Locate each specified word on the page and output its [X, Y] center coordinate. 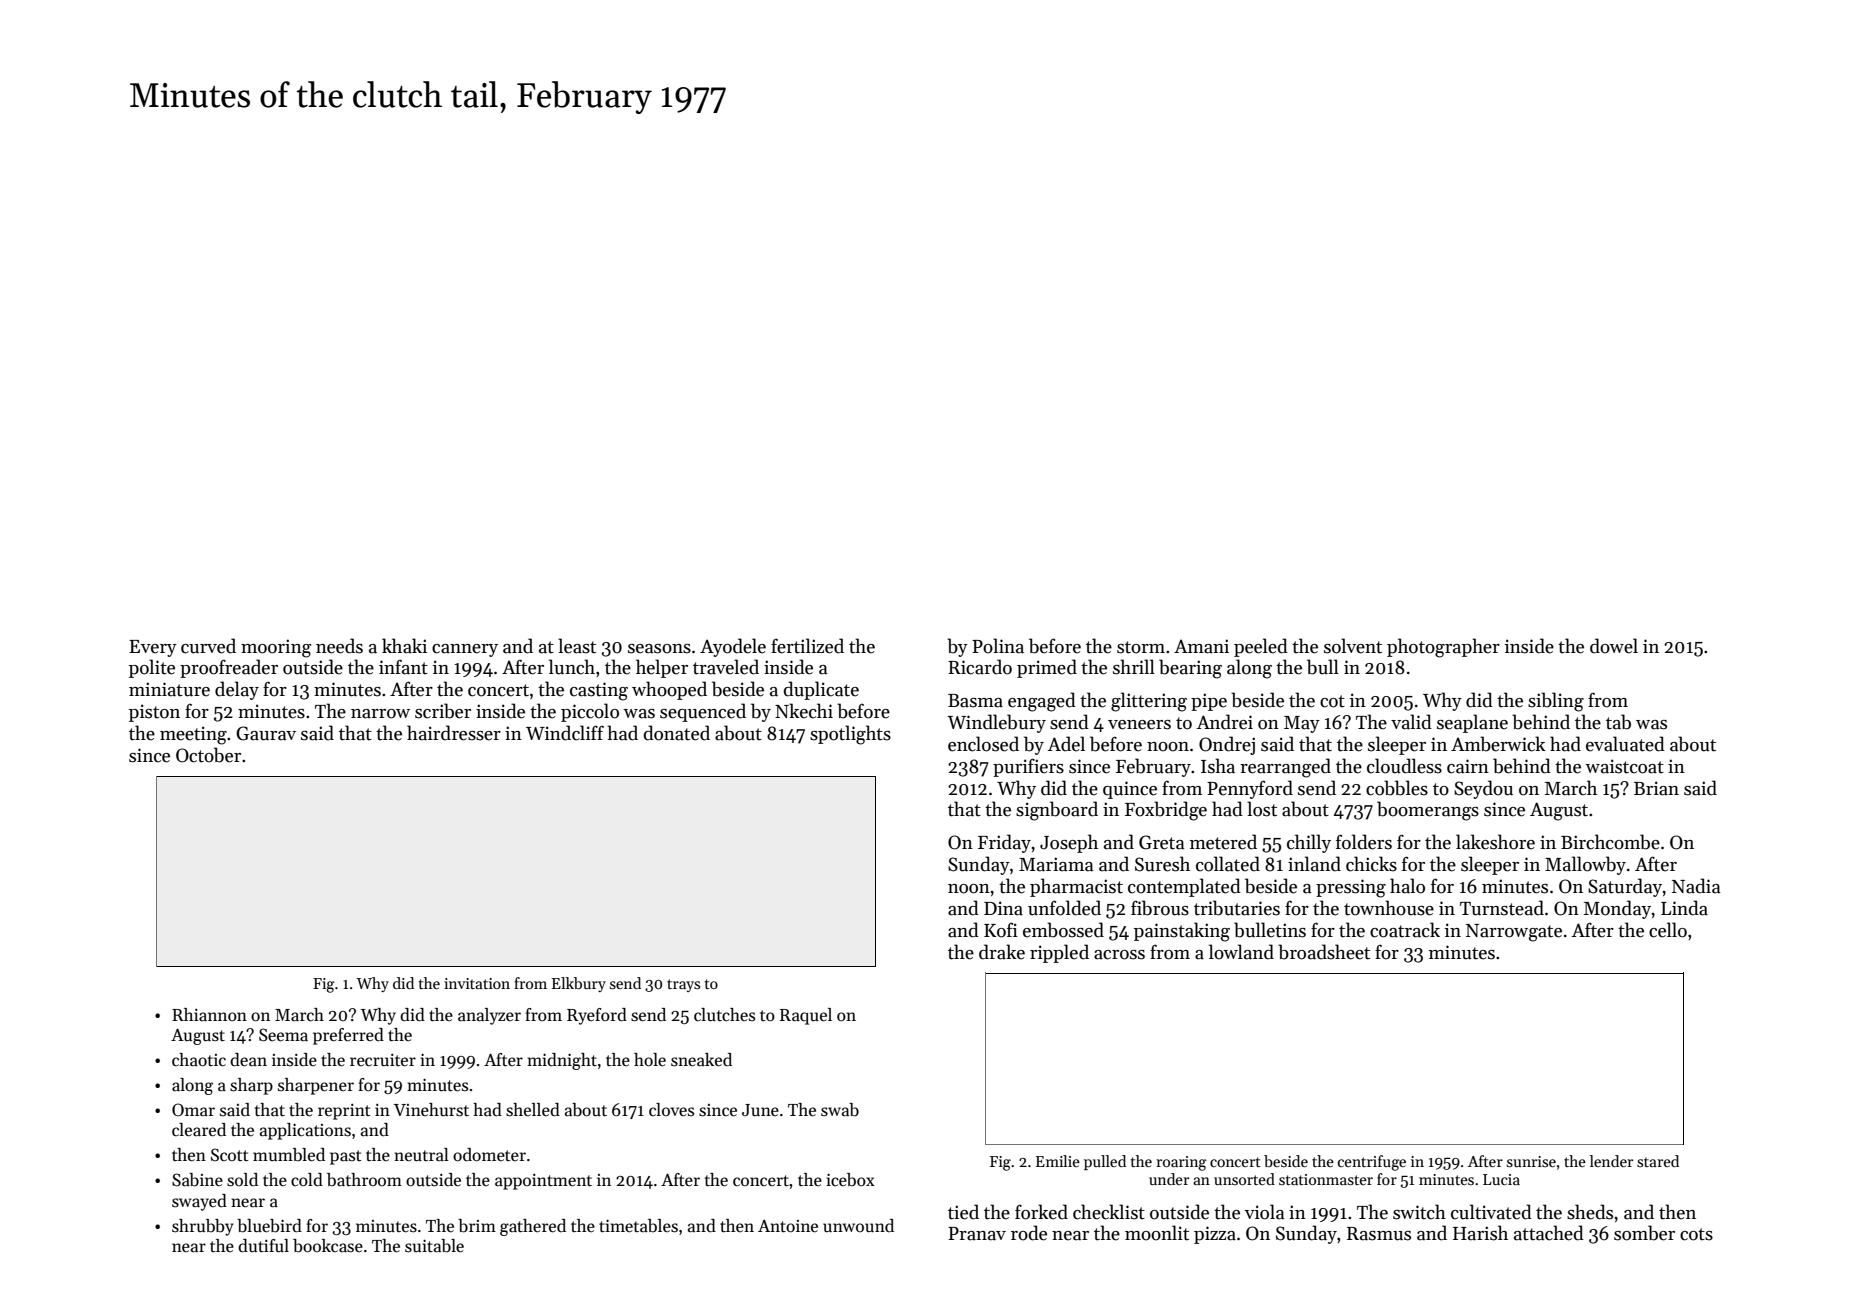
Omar [193, 1110]
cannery [465, 650]
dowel [1614, 646]
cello [1668, 930]
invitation [477, 983]
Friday [1004, 843]
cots [1696, 1234]
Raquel [806, 1016]
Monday [1617, 909]
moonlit [1157, 1233]
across [1119, 955]
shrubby [203, 1227]
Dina [1003, 908]
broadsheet [1324, 952]
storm [1141, 647]
